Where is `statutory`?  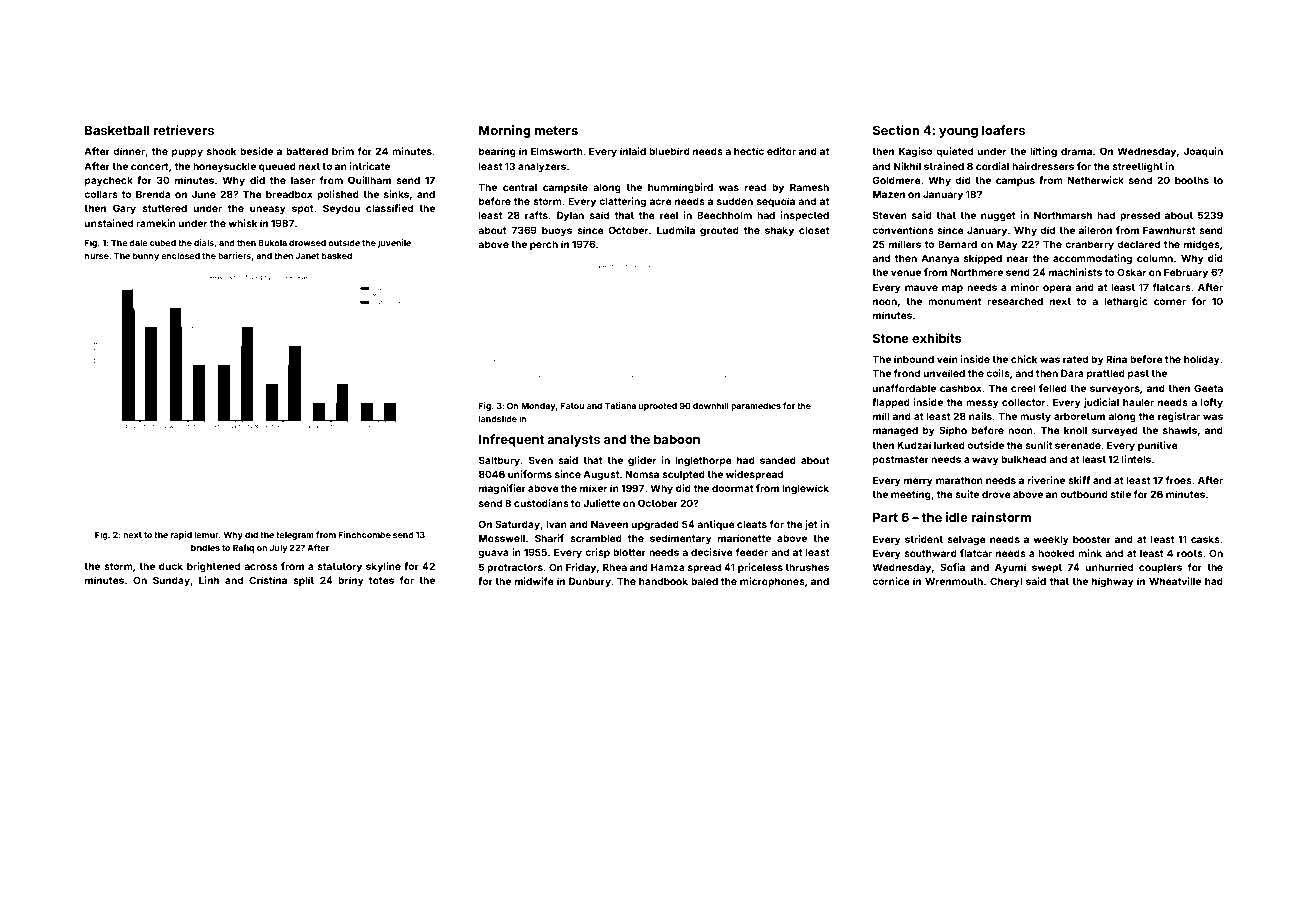
statutory is located at coordinates (339, 567).
